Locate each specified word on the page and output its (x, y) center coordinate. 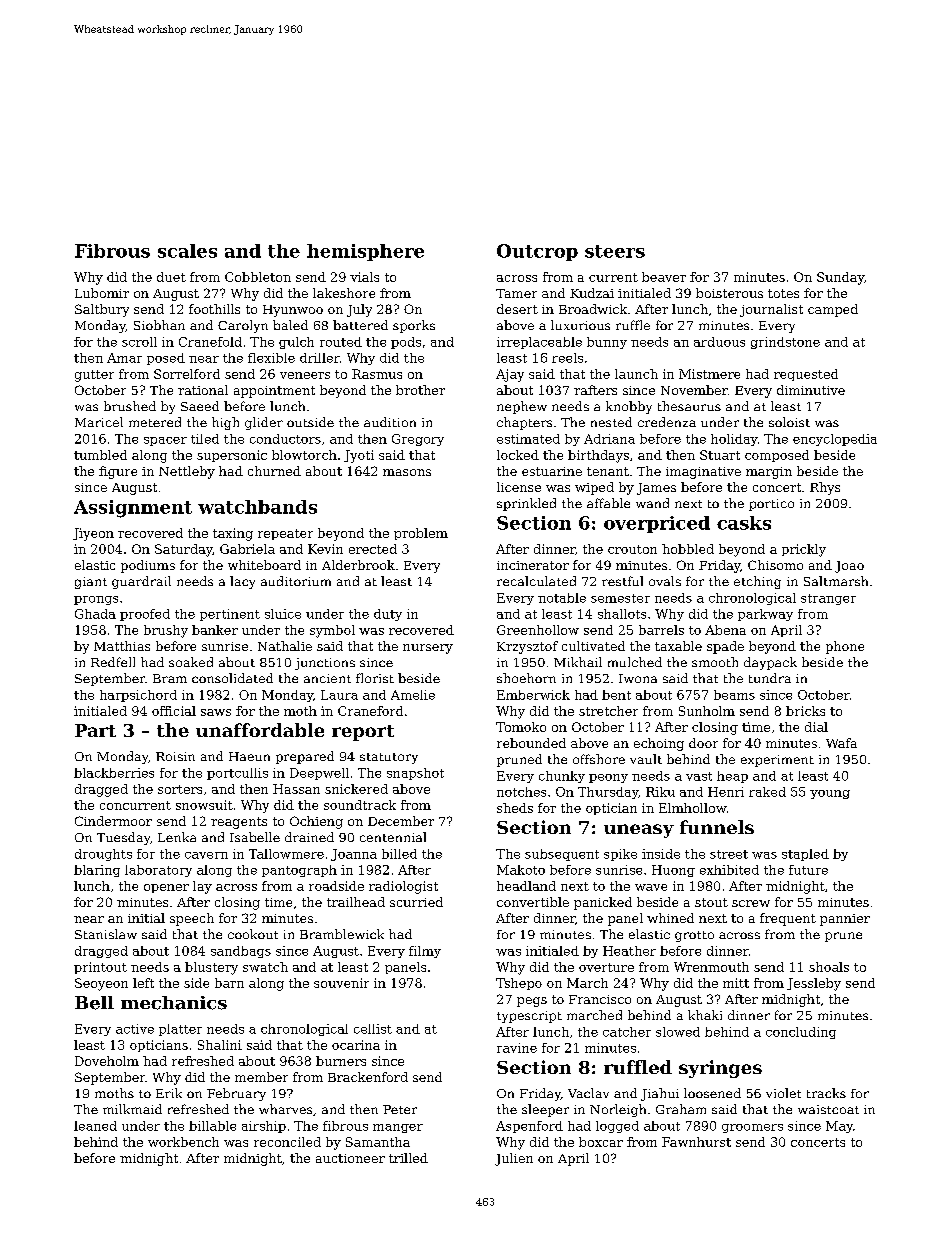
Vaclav (588, 1093)
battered (360, 325)
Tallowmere (286, 854)
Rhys (825, 488)
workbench (183, 1142)
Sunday (840, 278)
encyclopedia (835, 440)
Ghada (95, 614)
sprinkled (526, 504)
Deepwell (319, 774)
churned (274, 471)
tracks (826, 1093)
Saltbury (102, 310)
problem (421, 534)
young (830, 794)
